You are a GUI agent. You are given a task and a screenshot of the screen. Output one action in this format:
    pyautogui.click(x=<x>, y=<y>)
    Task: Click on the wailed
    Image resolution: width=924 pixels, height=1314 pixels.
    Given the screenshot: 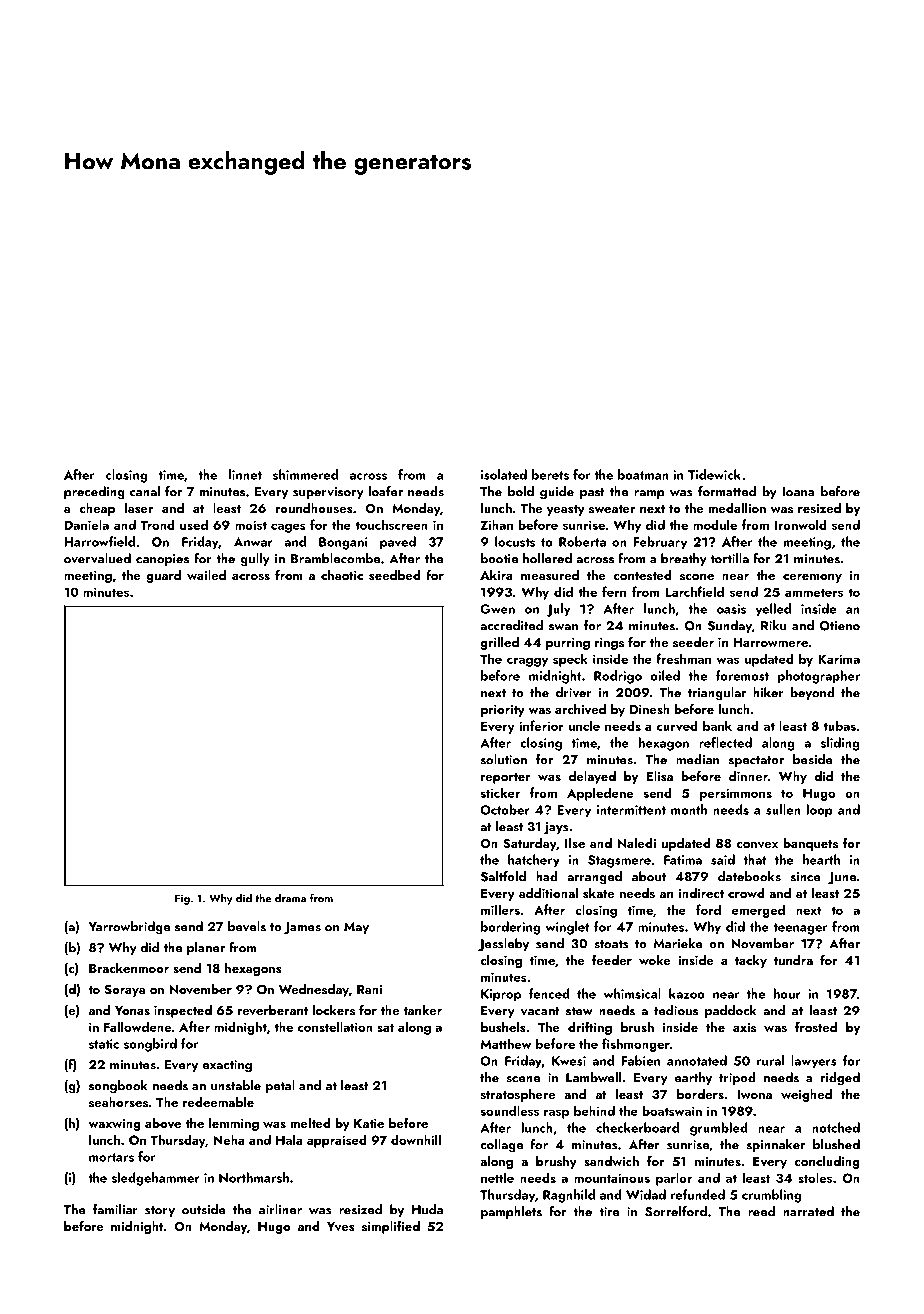 What is the action you would take?
    pyautogui.click(x=206, y=575)
